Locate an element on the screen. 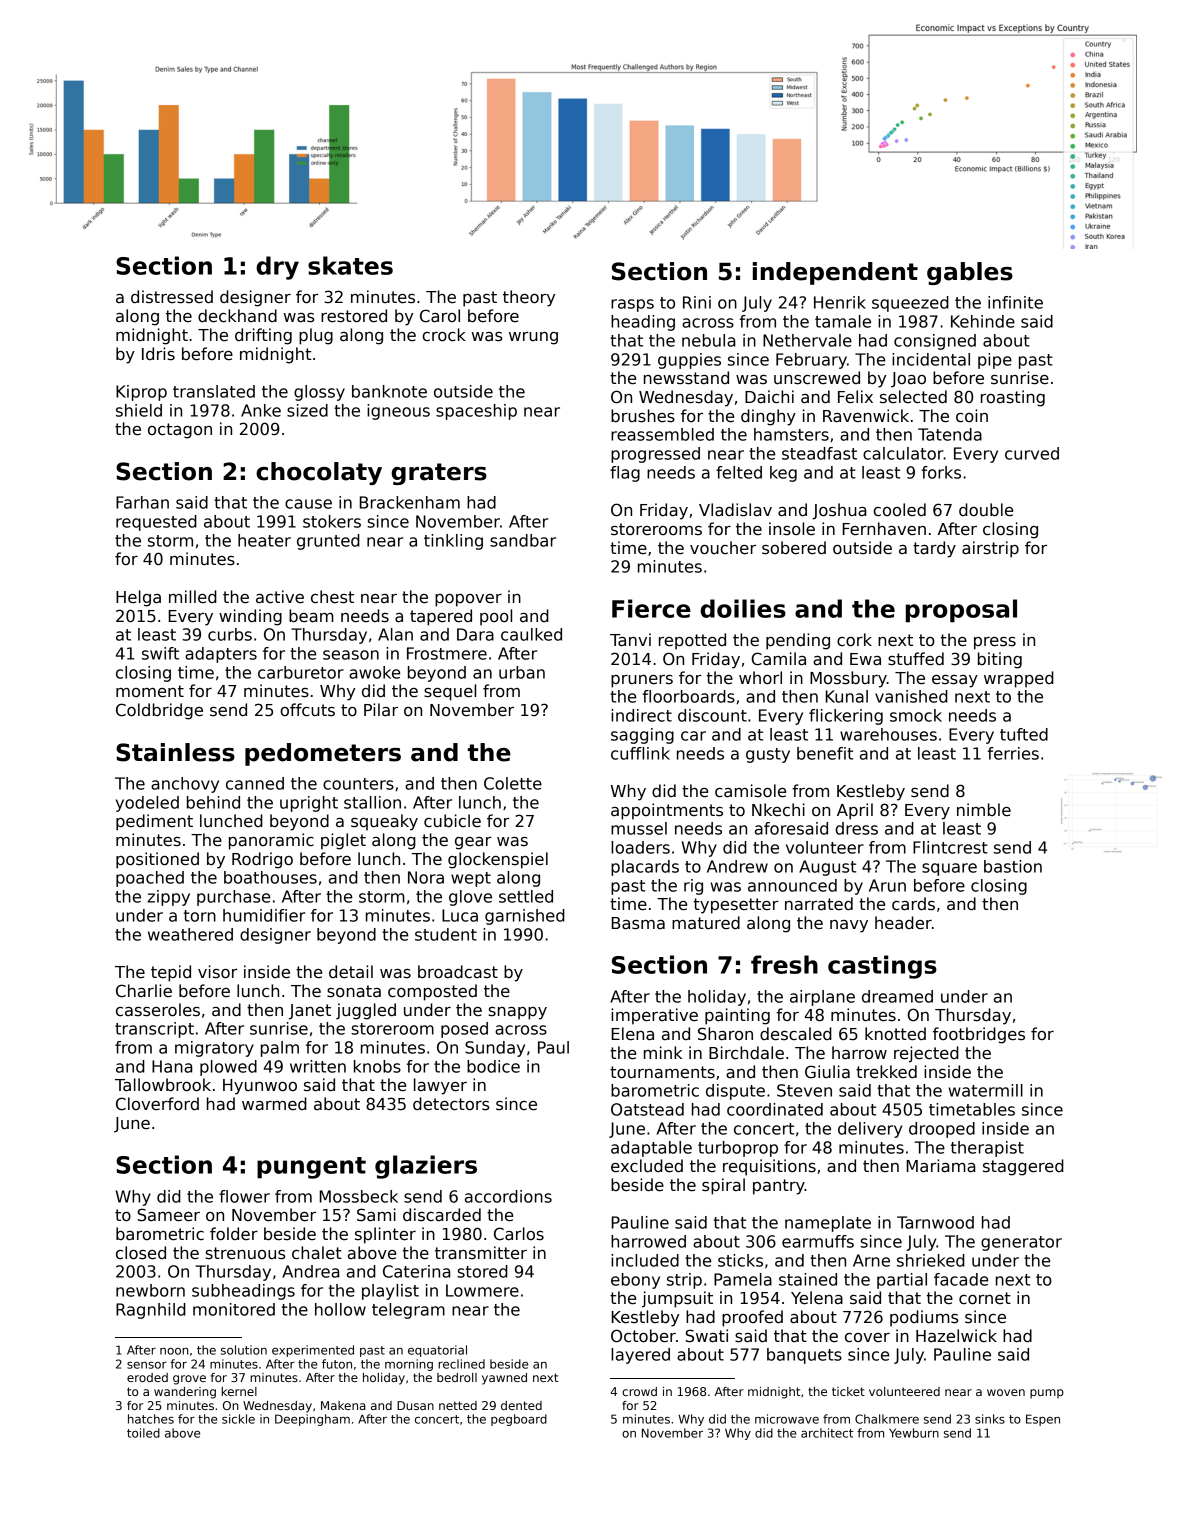 This screenshot has width=1181, height=1528. toiled is located at coordinates (143, 1433).
